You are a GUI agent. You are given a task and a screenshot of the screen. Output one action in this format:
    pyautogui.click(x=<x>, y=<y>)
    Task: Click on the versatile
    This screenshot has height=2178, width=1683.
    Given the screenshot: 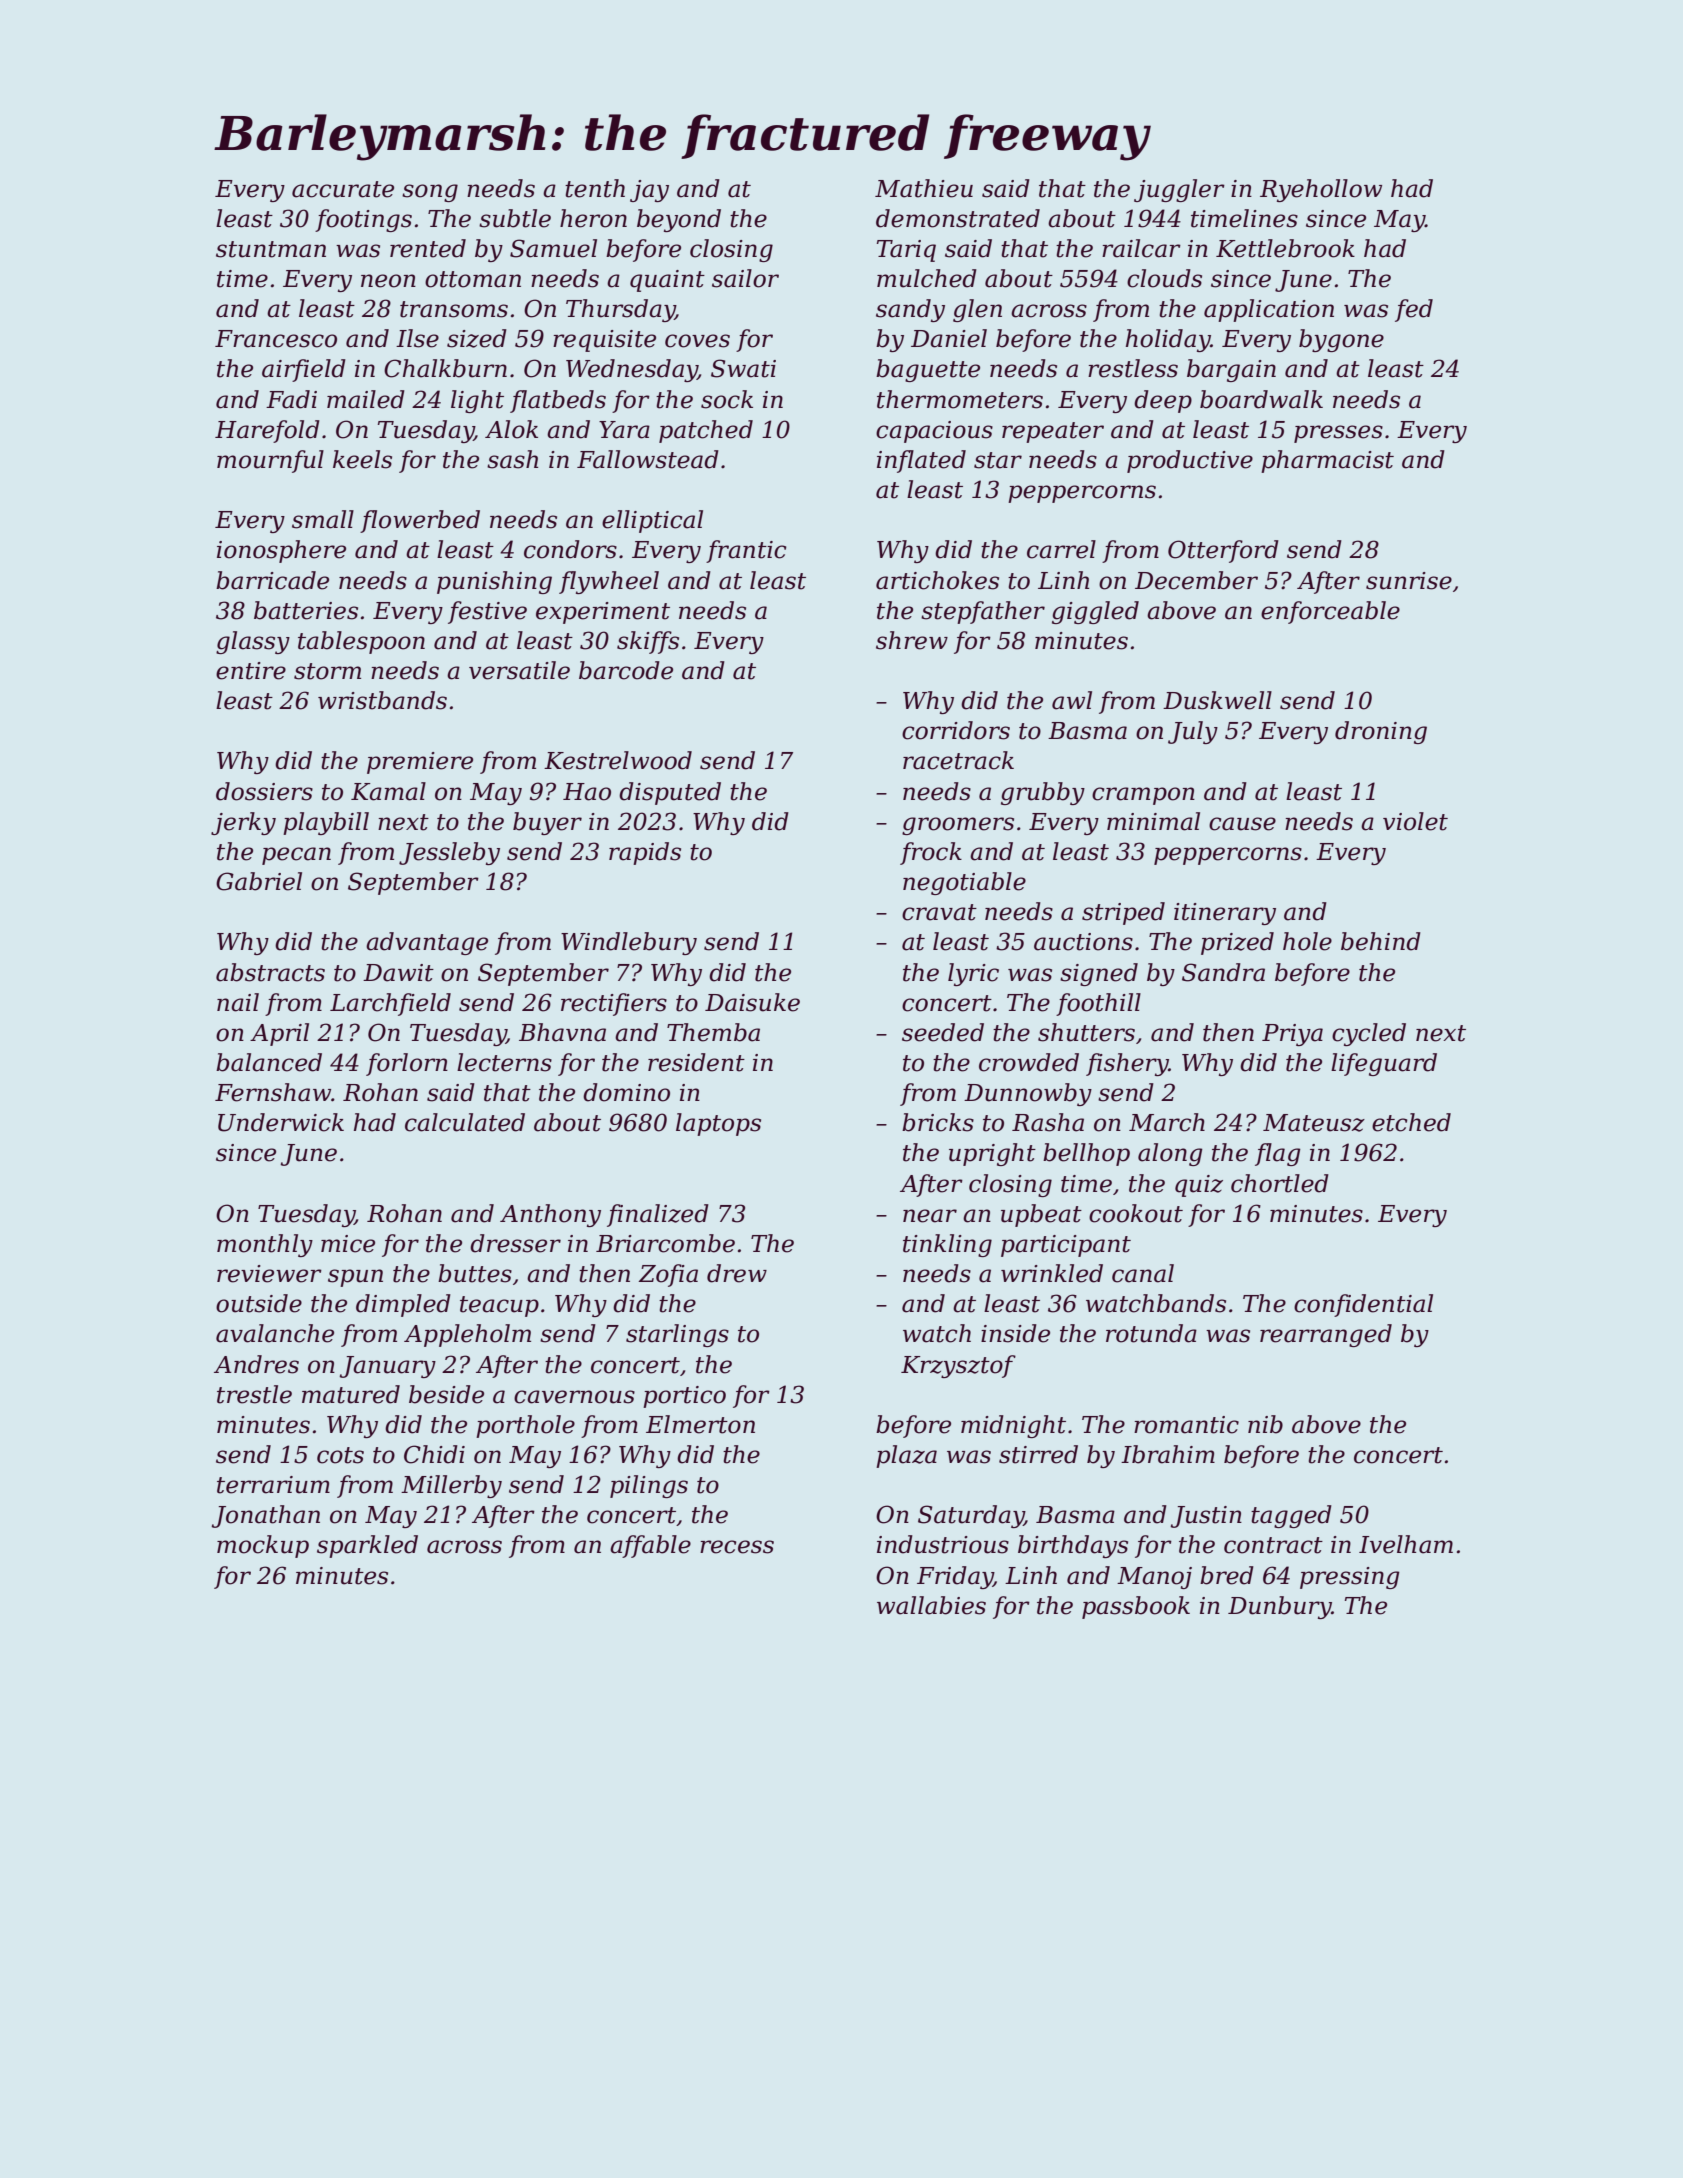 What is the action you would take?
    pyautogui.click(x=519, y=670)
